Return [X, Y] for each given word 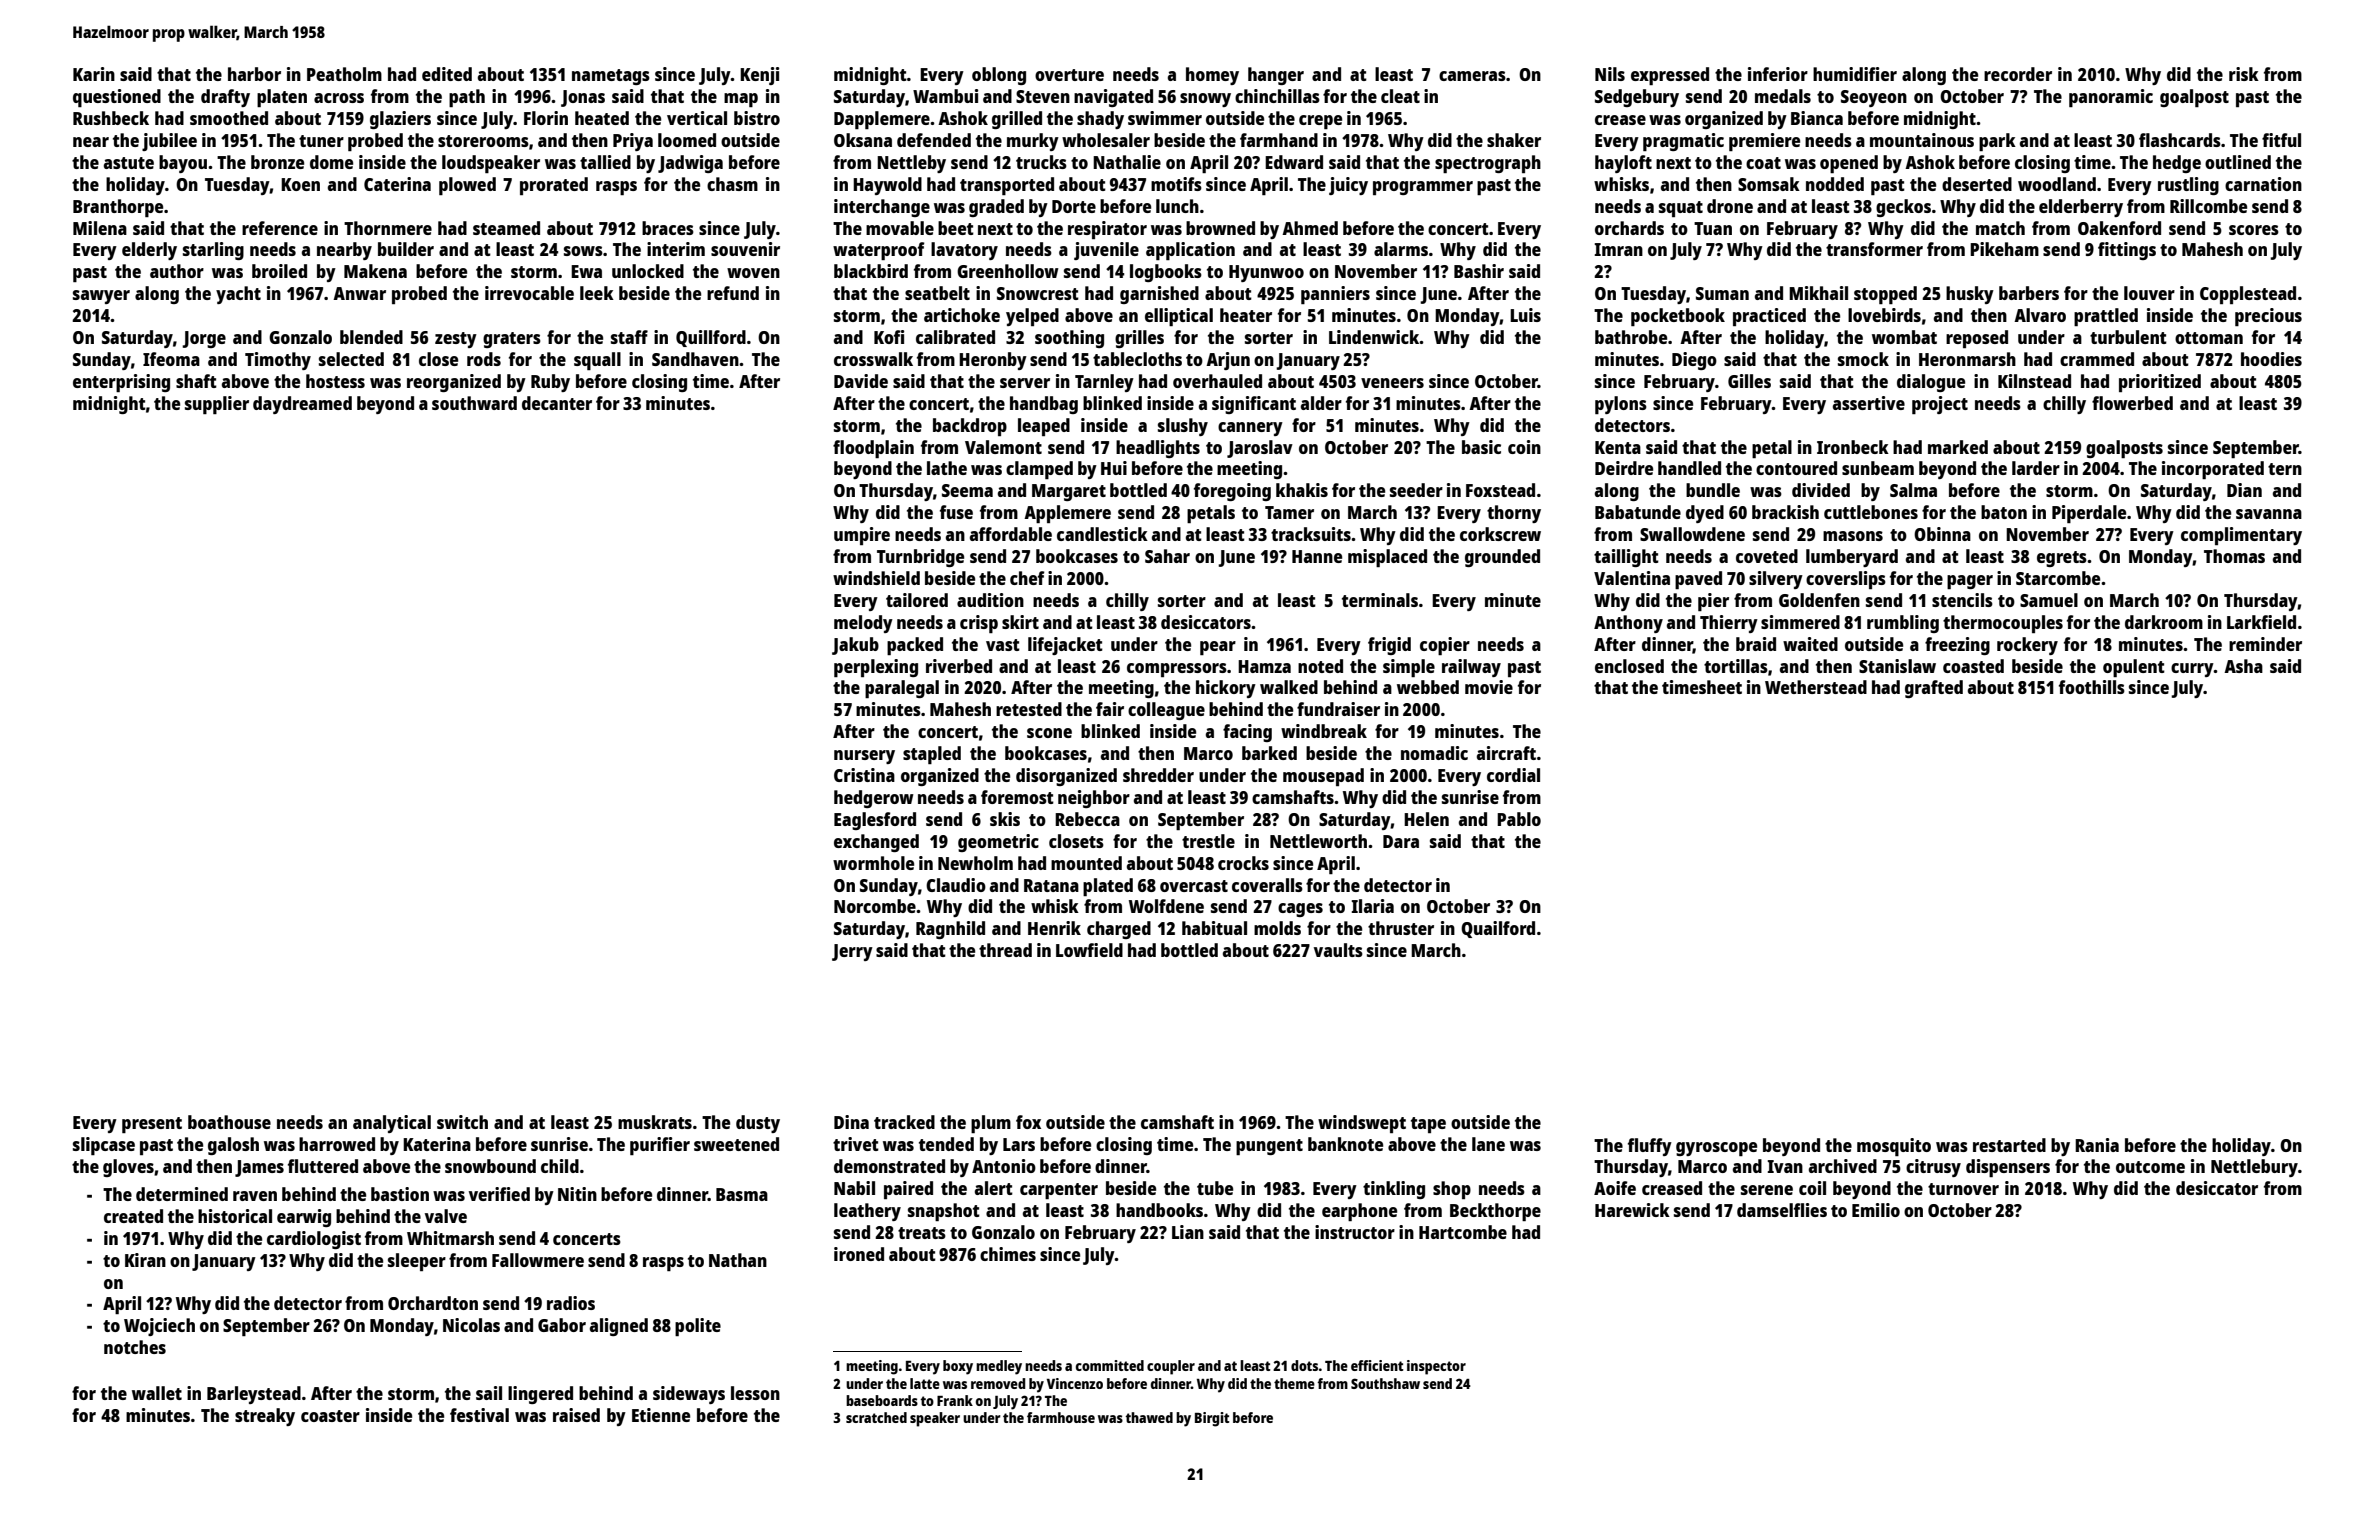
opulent [2134, 668]
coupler [1171, 1367]
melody [863, 624]
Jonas [583, 98]
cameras [1472, 76]
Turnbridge [920, 558]
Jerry [852, 952]
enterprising [121, 383]
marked [1958, 447]
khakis [1302, 490]
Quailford [1498, 929]
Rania [2097, 1145]
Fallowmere [538, 1260]
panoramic [2111, 98]
